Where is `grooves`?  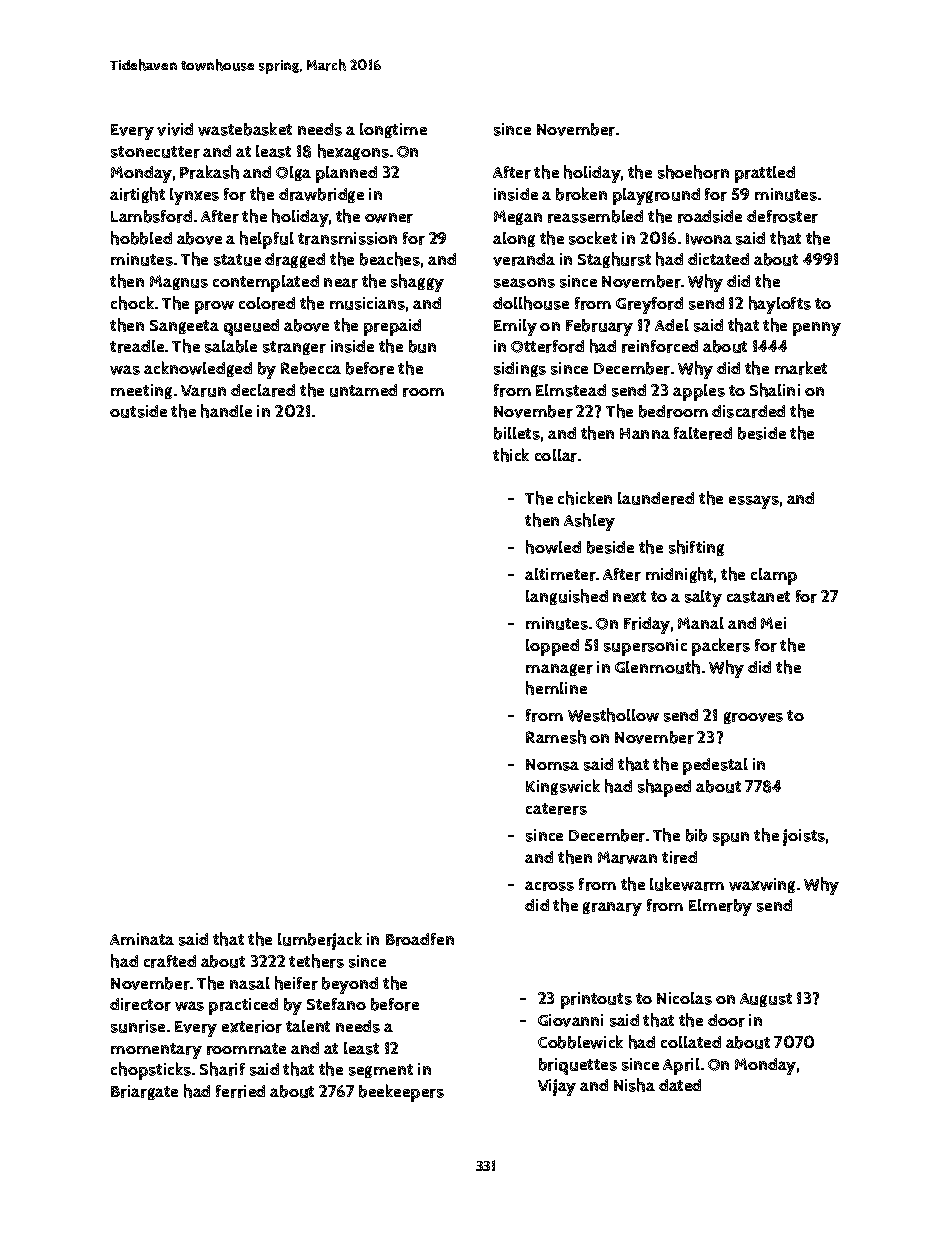 grooves is located at coordinates (753, 718).
